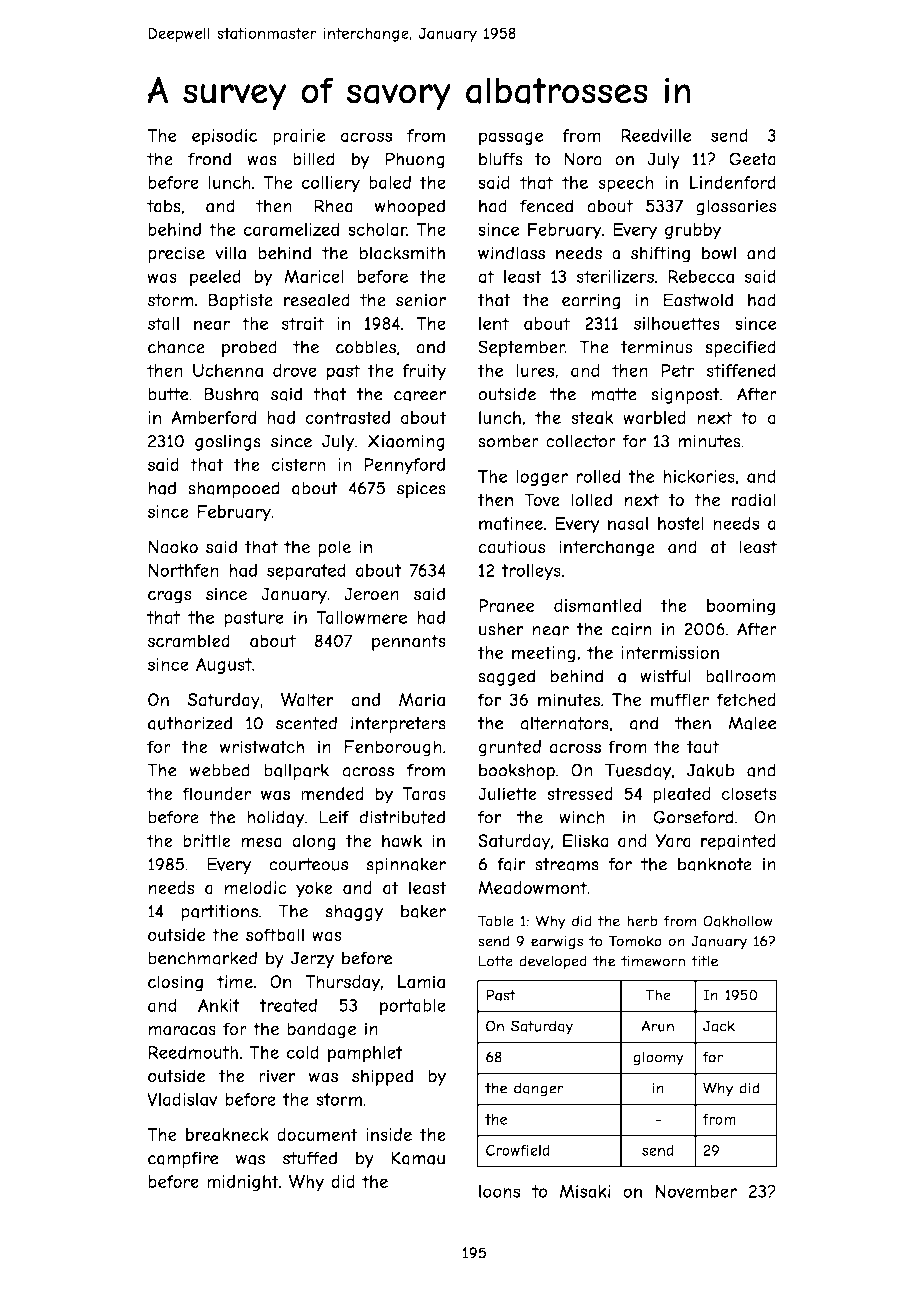 The image size is (924, 1311). I want to click on Naoko, so click(173, 547).
